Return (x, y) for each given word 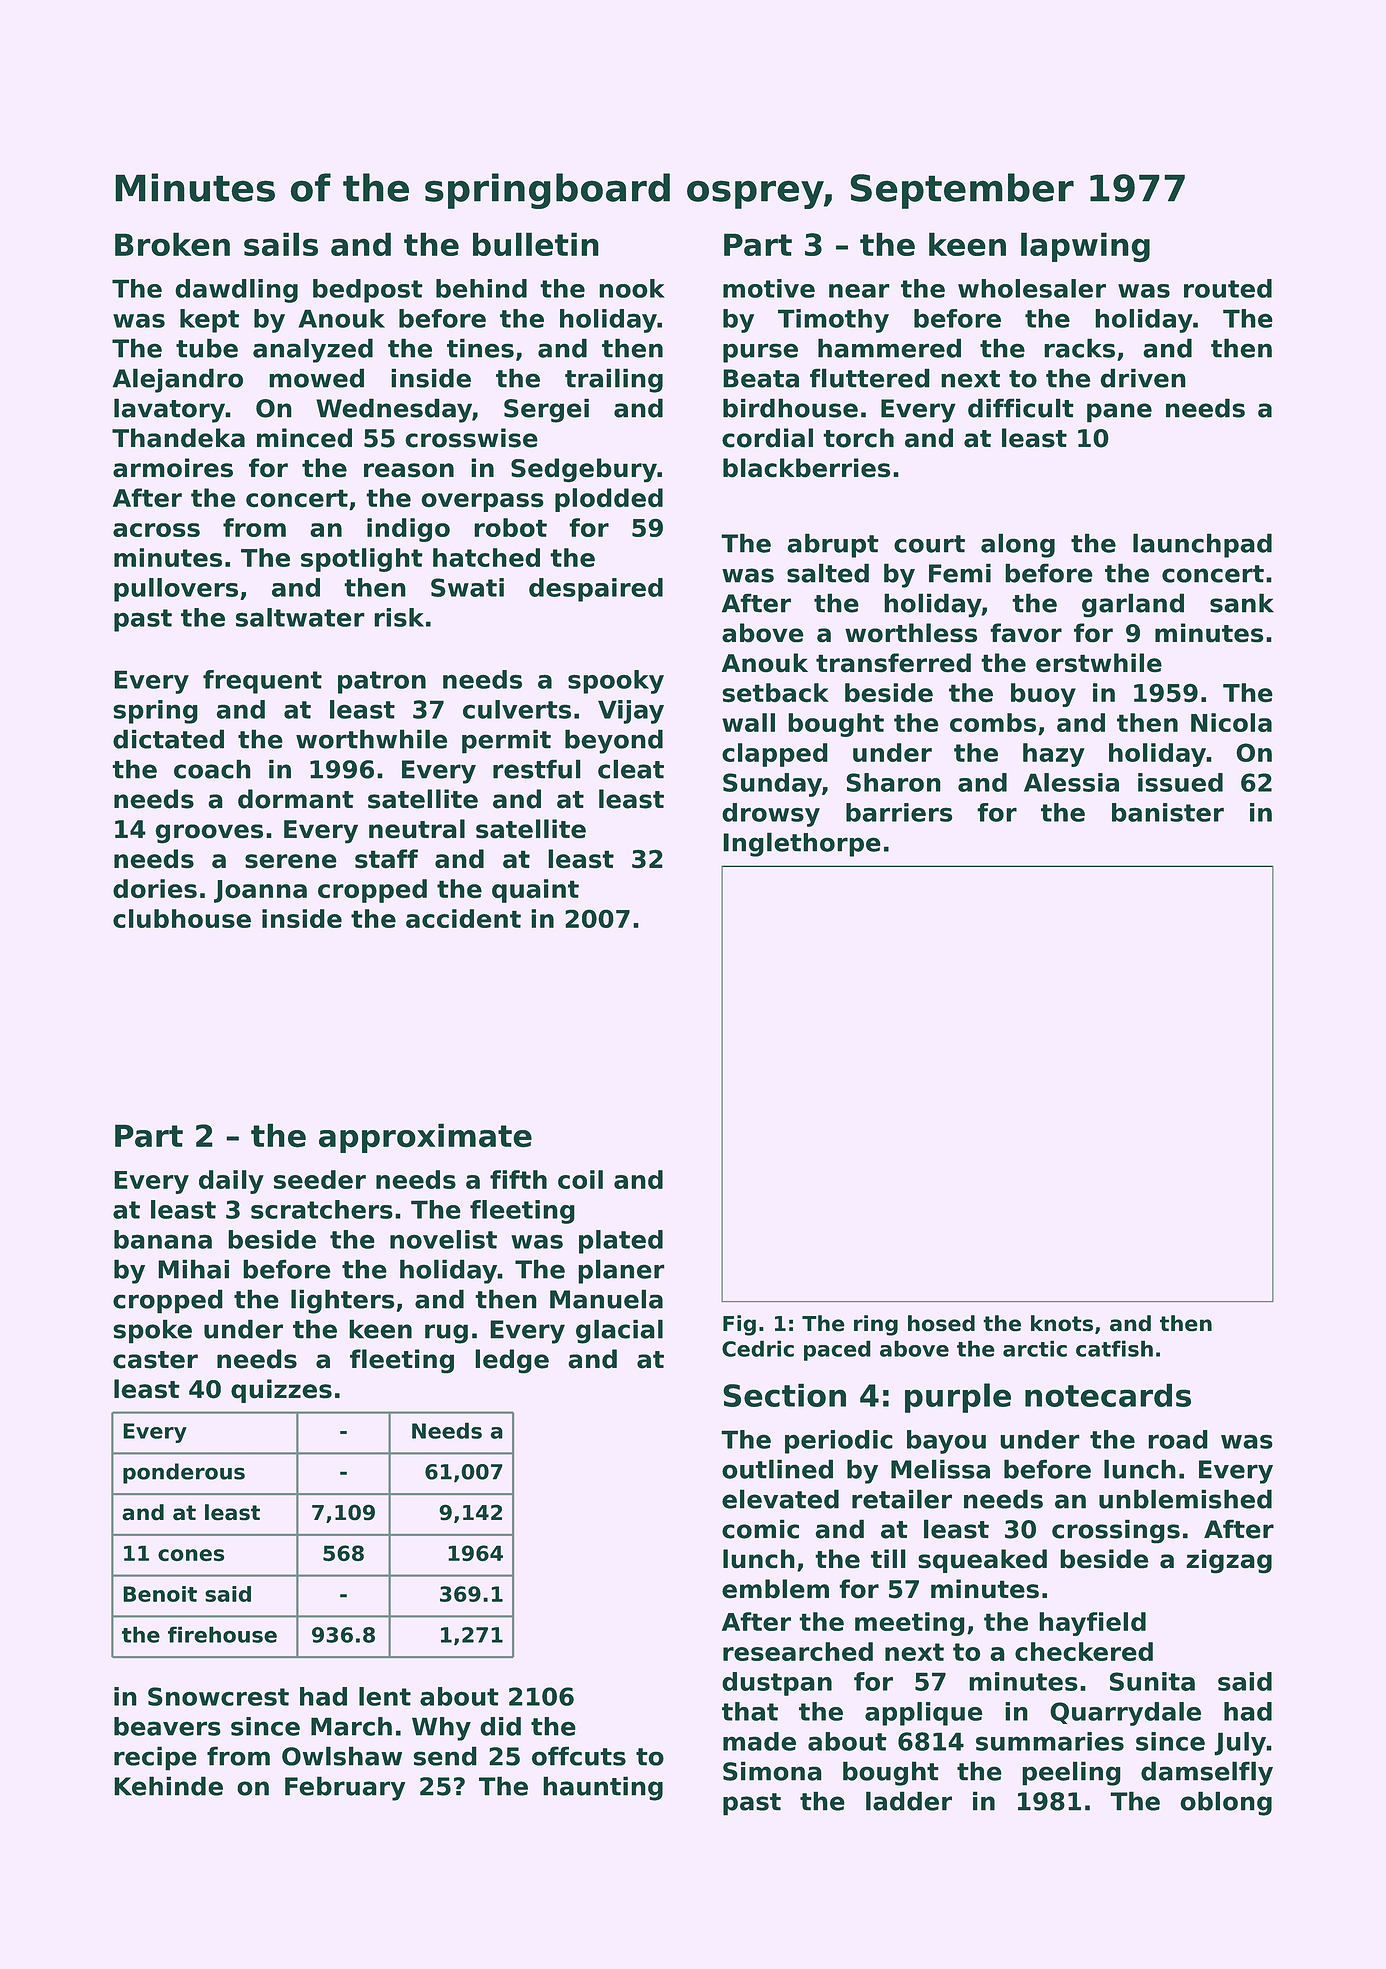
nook (632, 288)
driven (1143, 378)
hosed (941, 1323)
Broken (172, 244)
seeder (320, 1179)
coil (580, 1179)
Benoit (160, 1594)
